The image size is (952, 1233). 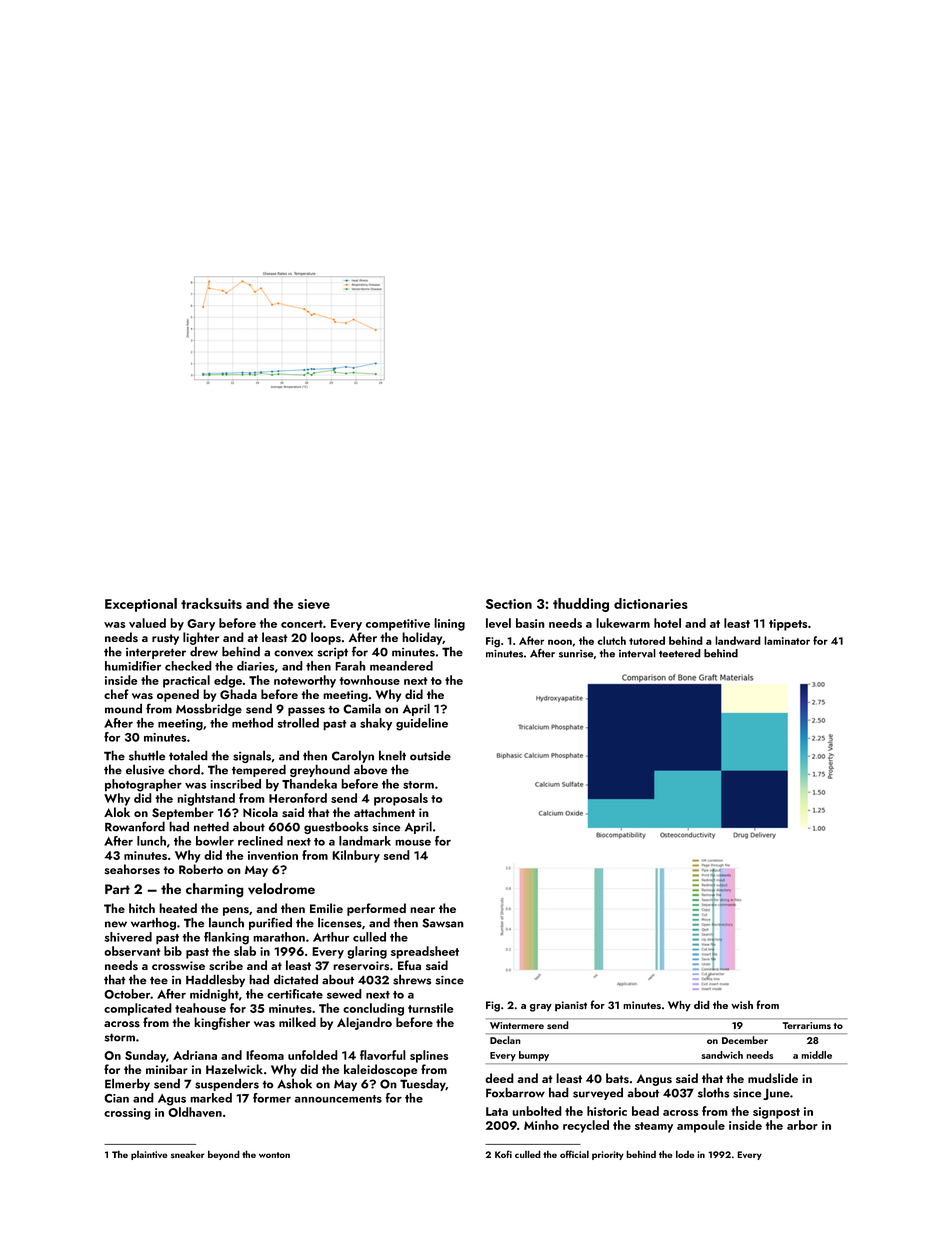 I want to click on kingfisher, so click(x=222, y=1023).
